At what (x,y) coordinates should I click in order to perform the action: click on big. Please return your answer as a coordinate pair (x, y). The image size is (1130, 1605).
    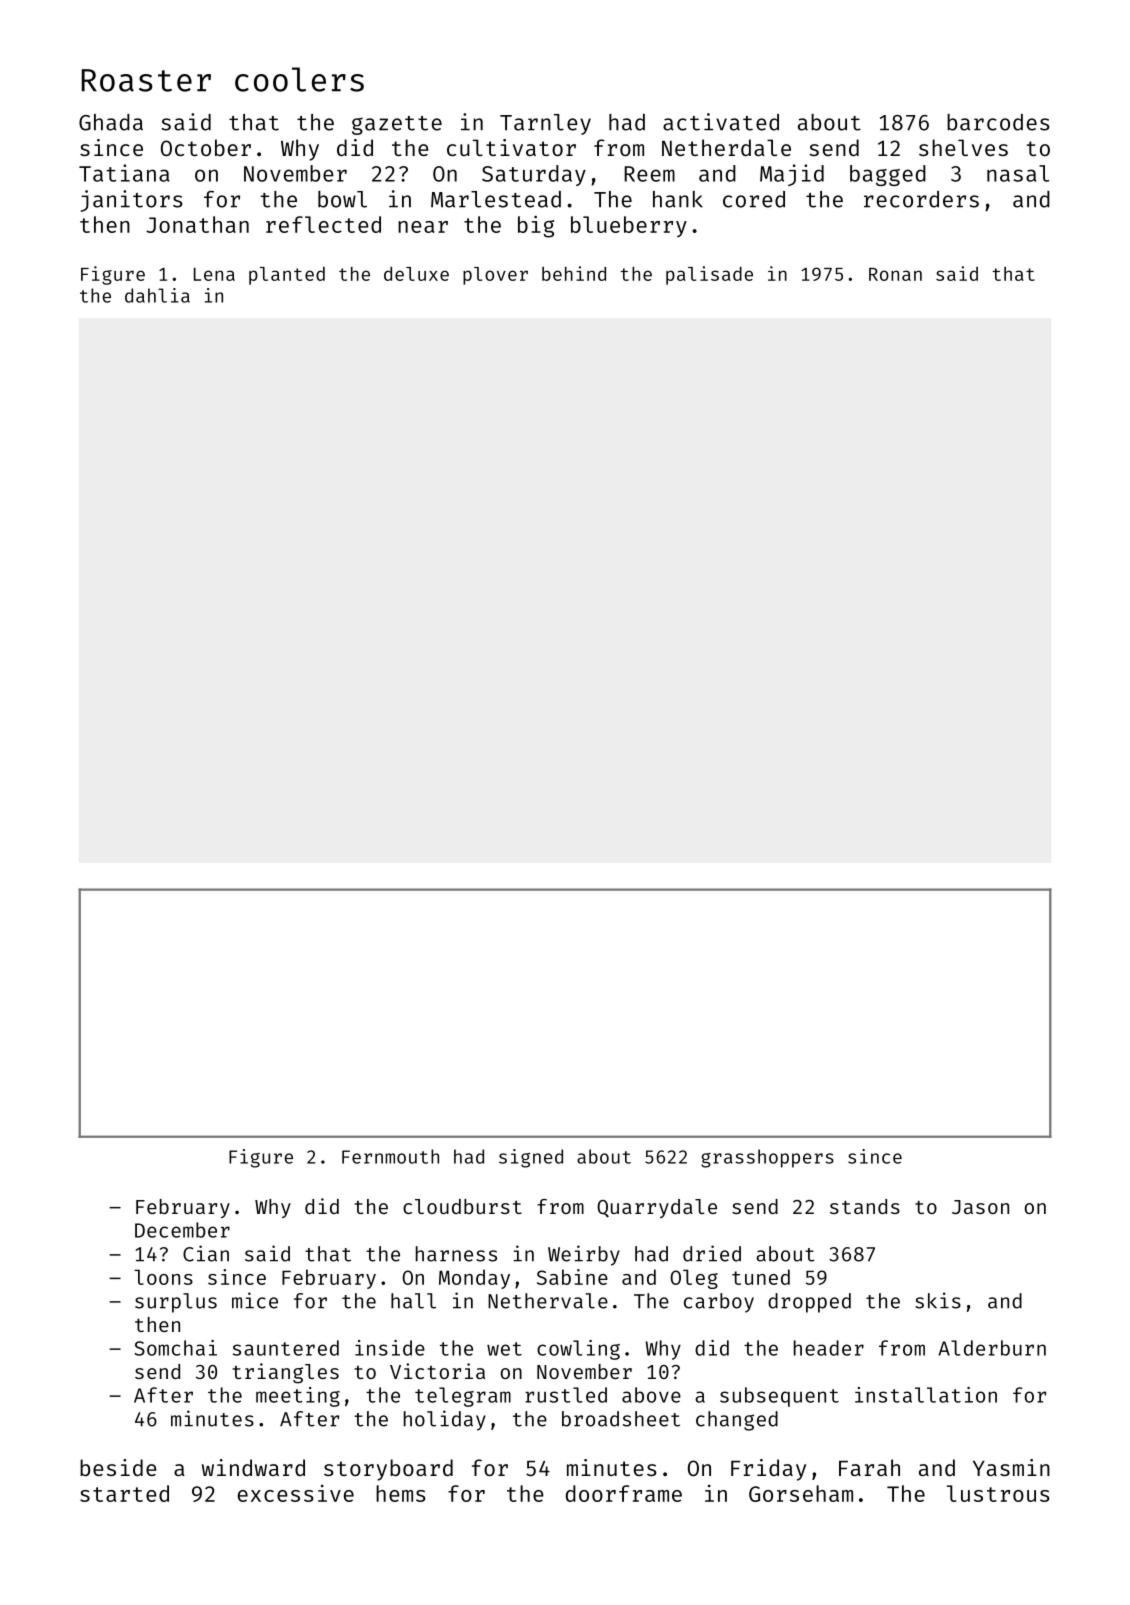
    Looking at the image, I should click on (536, 226).
